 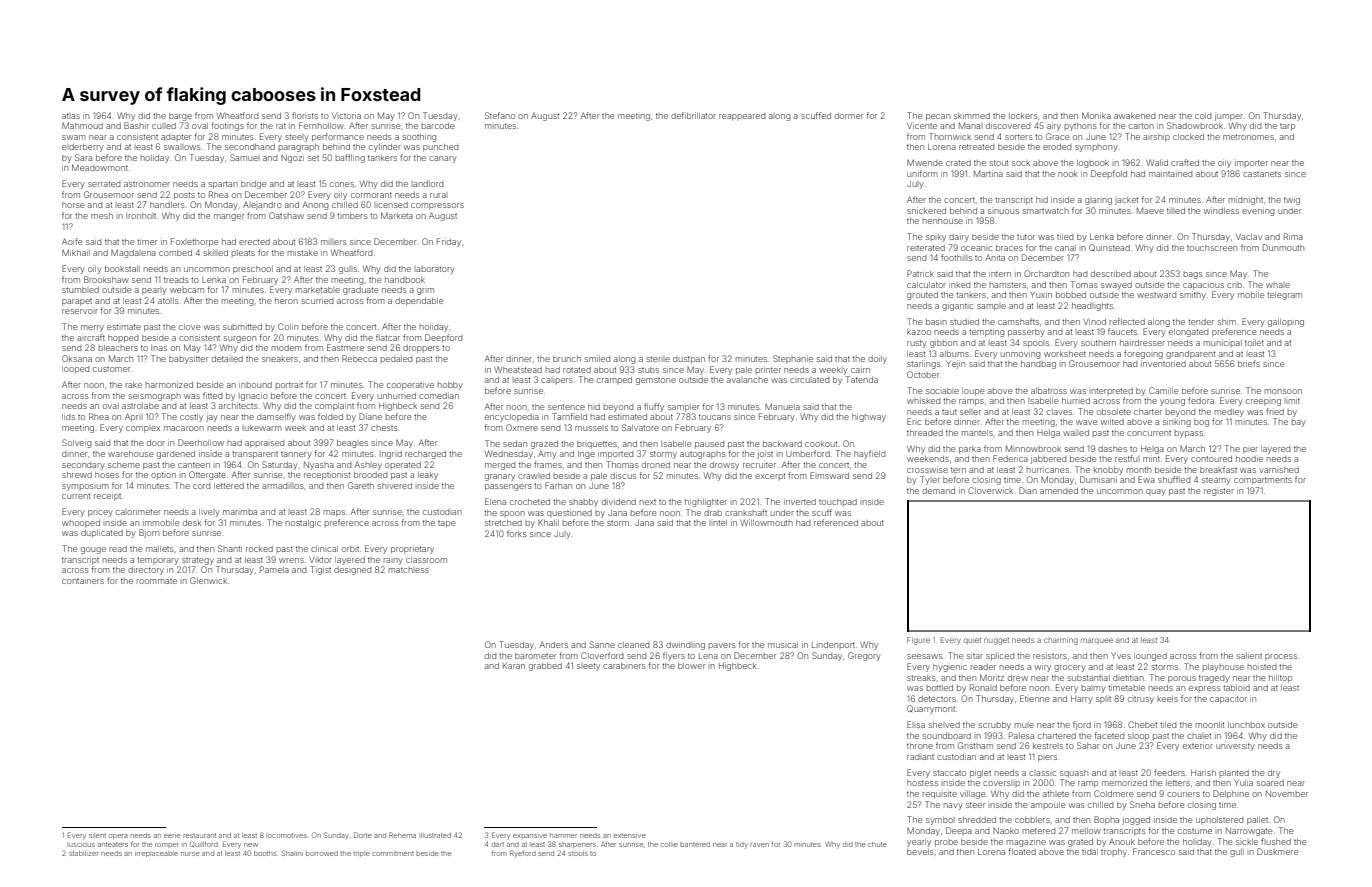 I want to click on toucans, so click(x=715, y=417).
